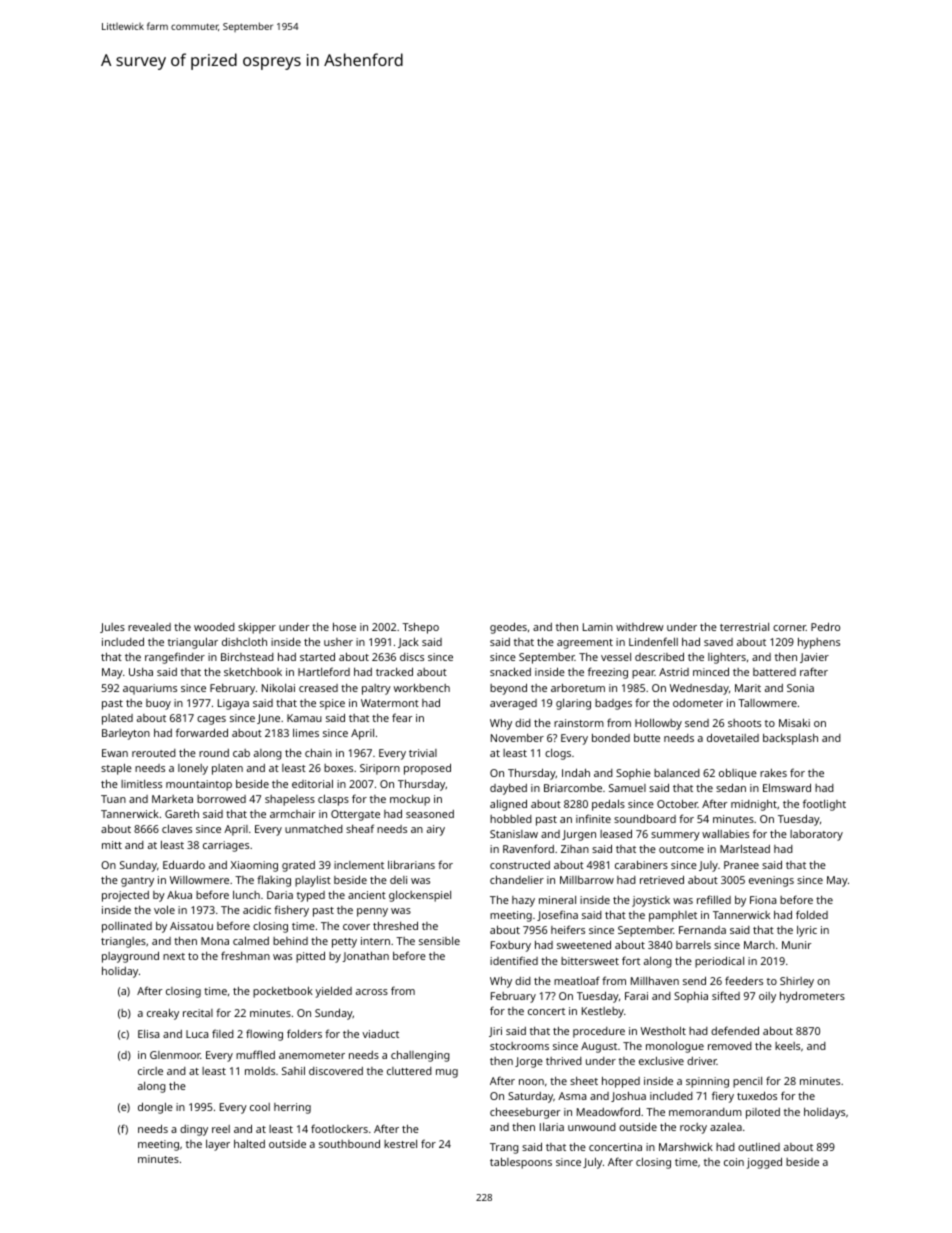 This page has width=952, height=1233. Describe the element at coordinates (163, 1014) in the page. I see `creaky` at that location.
